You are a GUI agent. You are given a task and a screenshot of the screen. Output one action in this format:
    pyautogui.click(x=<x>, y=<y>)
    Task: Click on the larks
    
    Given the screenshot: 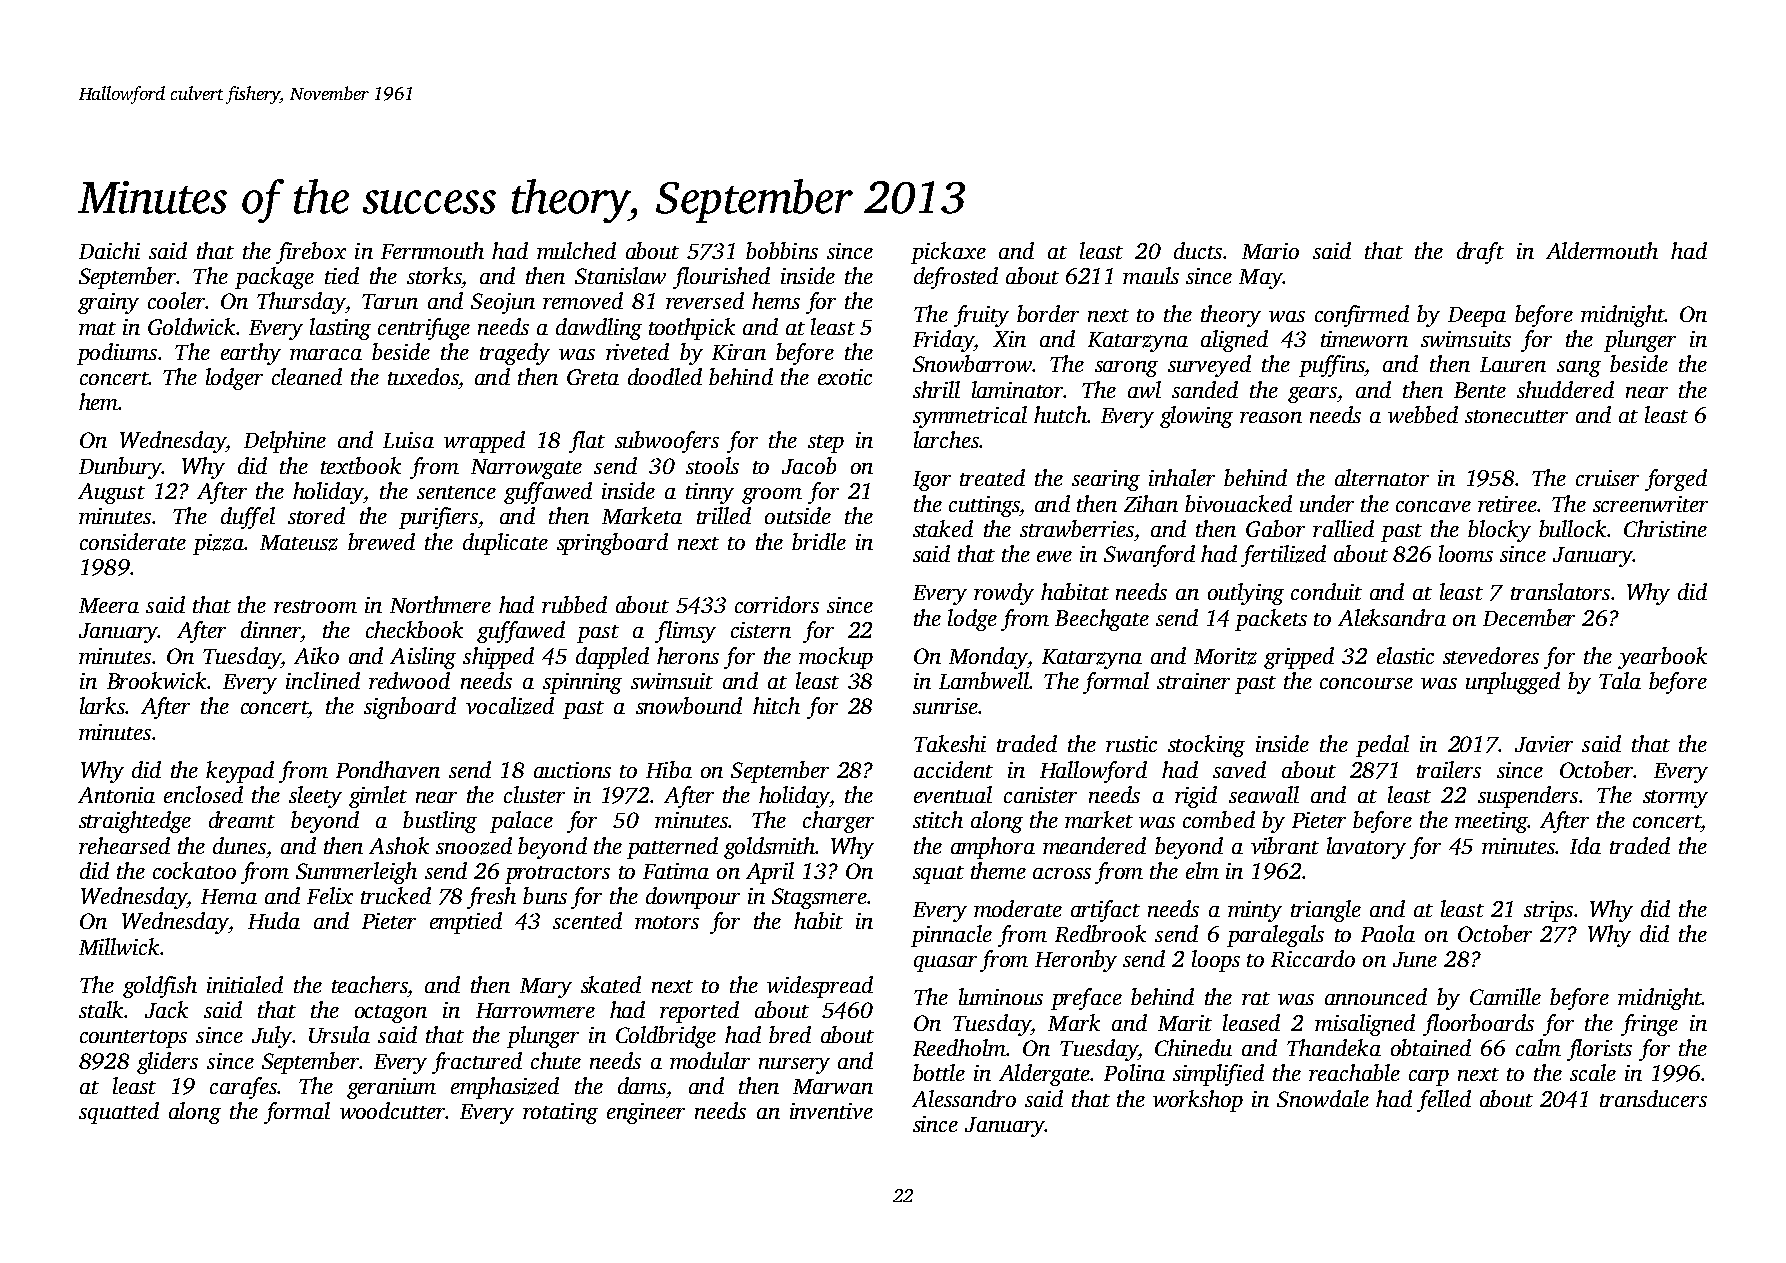 What is the action you would take?
    pyautogui.click(x=102, y=705)
